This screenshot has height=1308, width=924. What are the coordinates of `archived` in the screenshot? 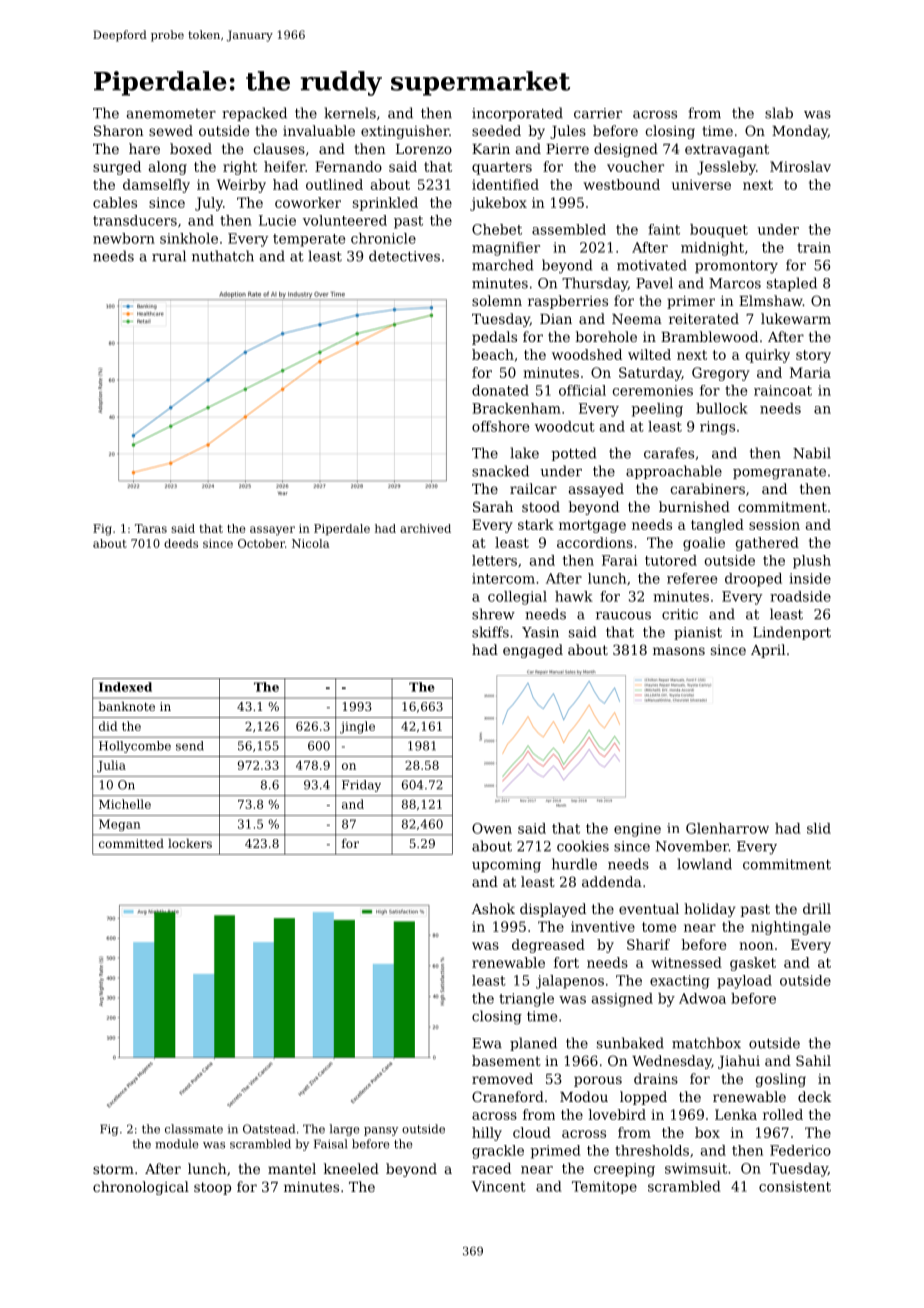 It's located at (425, 528).
